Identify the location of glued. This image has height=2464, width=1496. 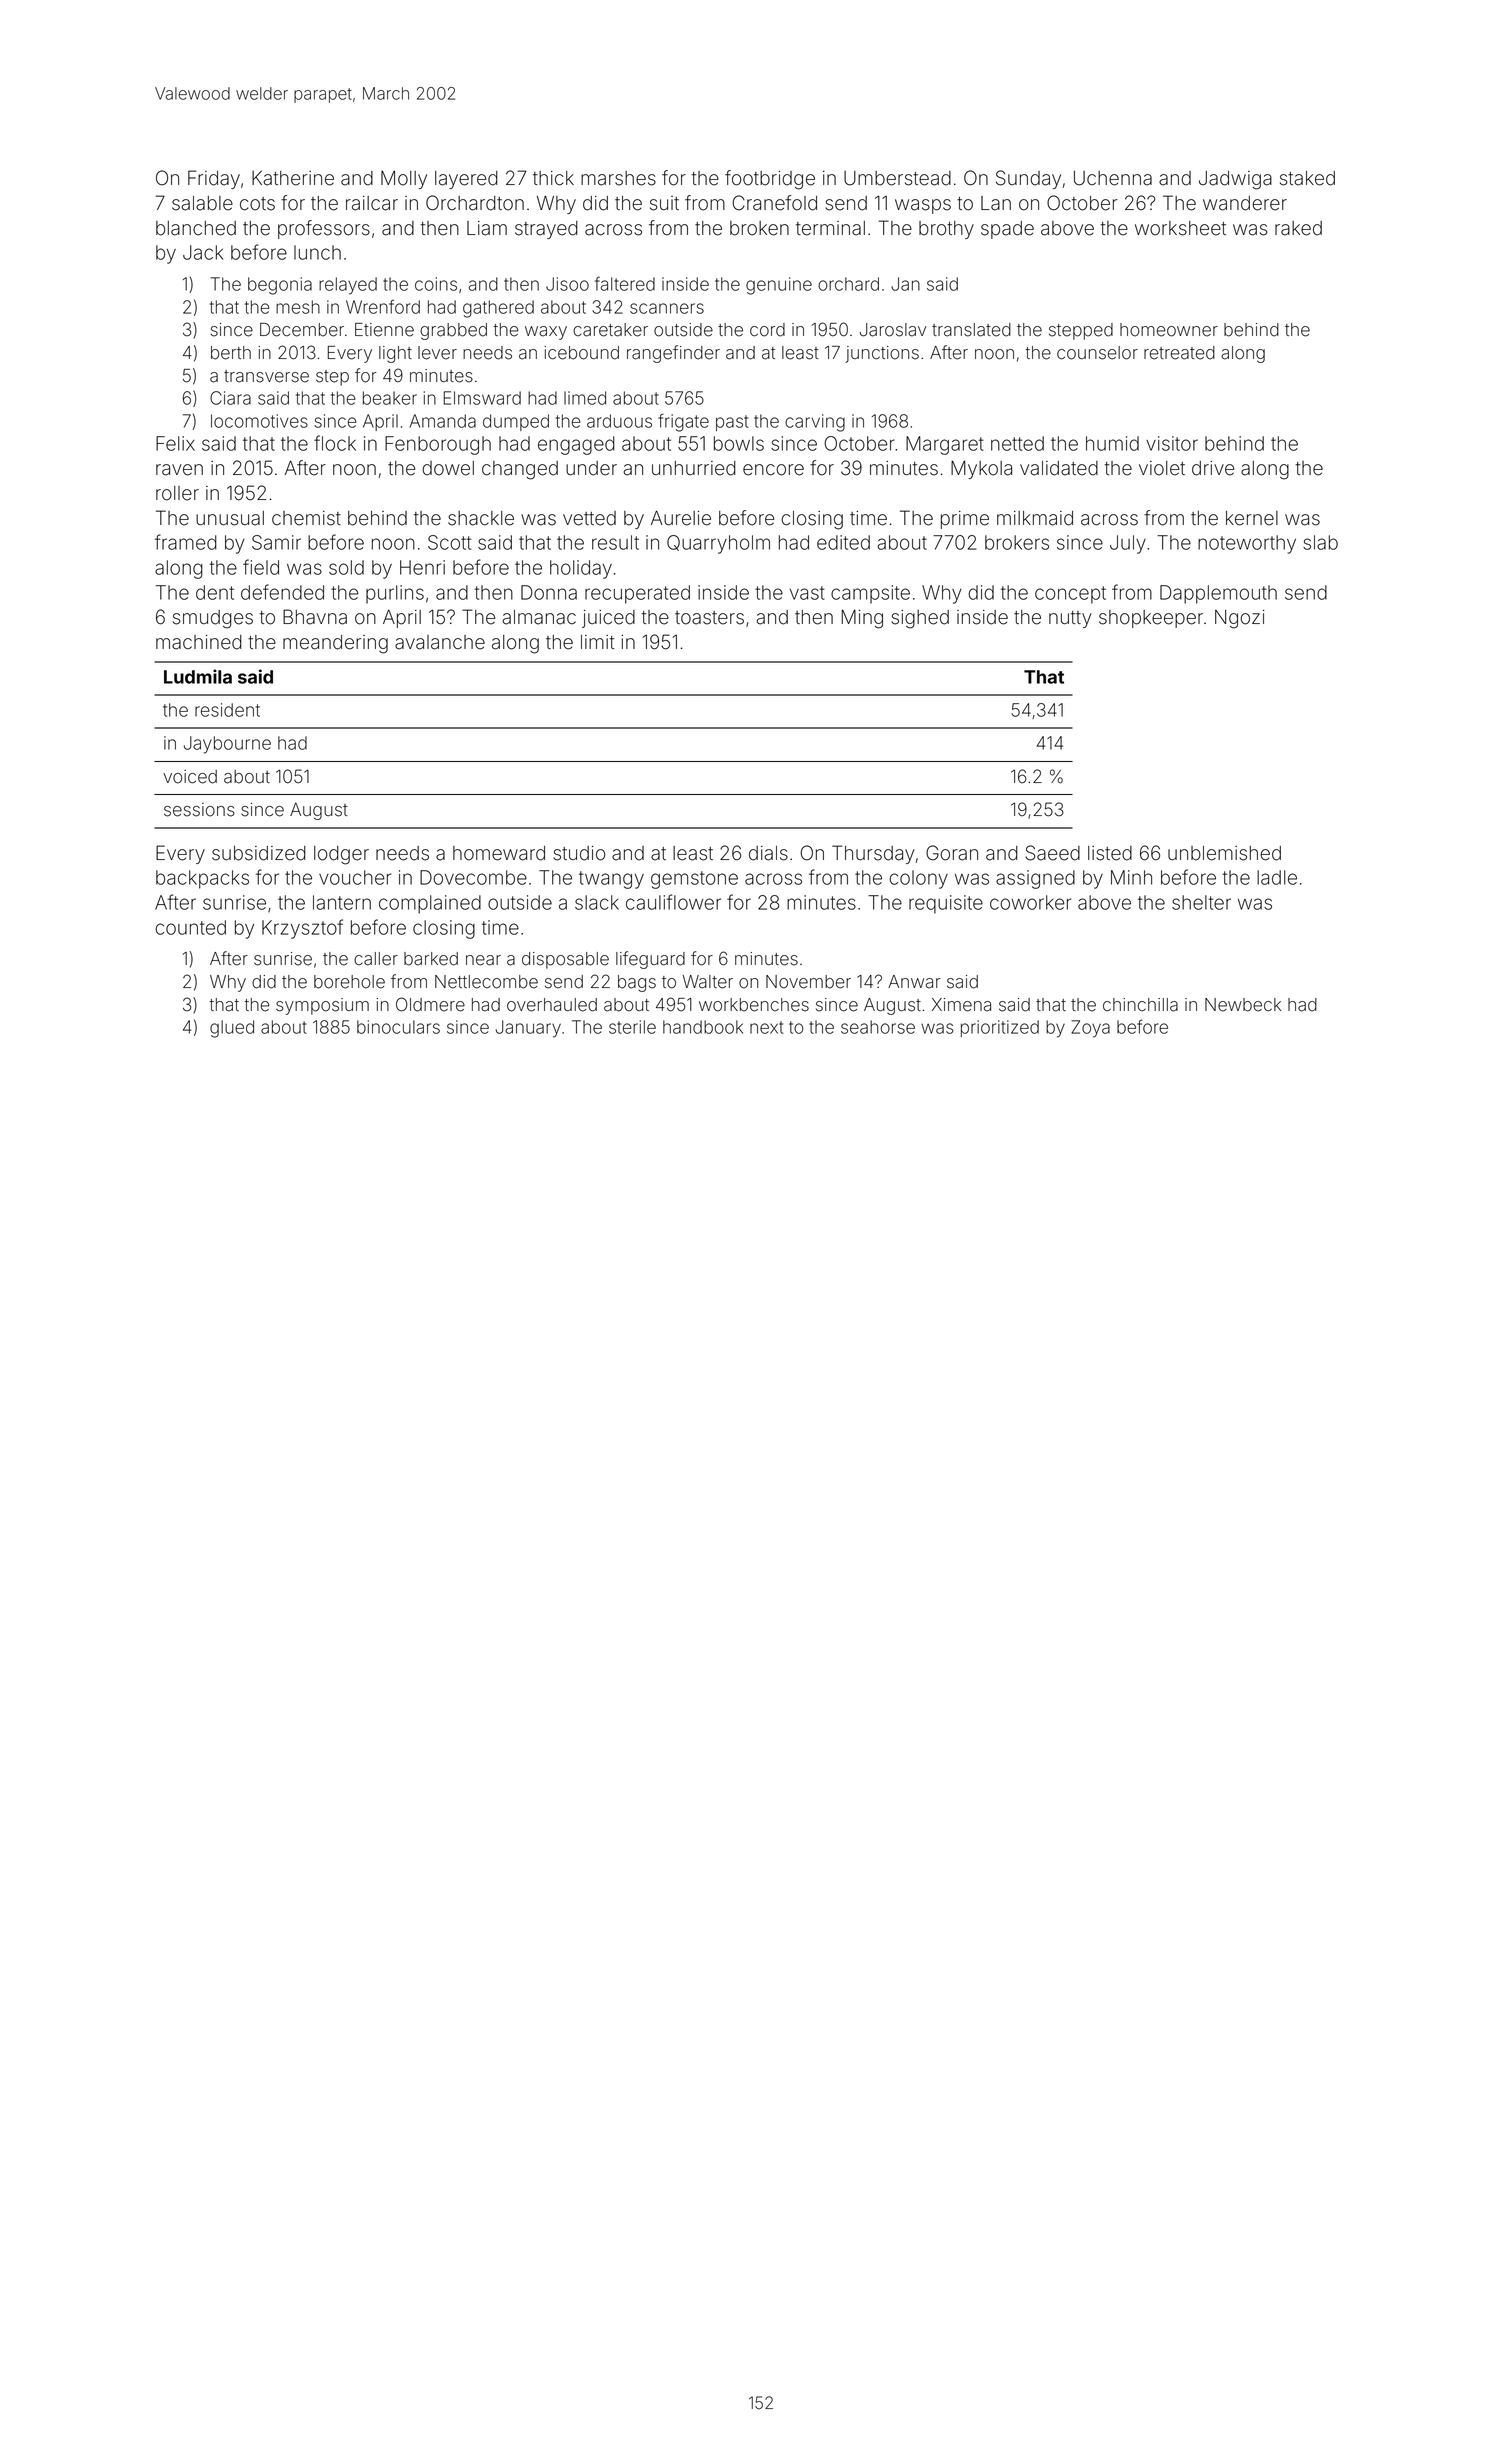
(232, 1029).
